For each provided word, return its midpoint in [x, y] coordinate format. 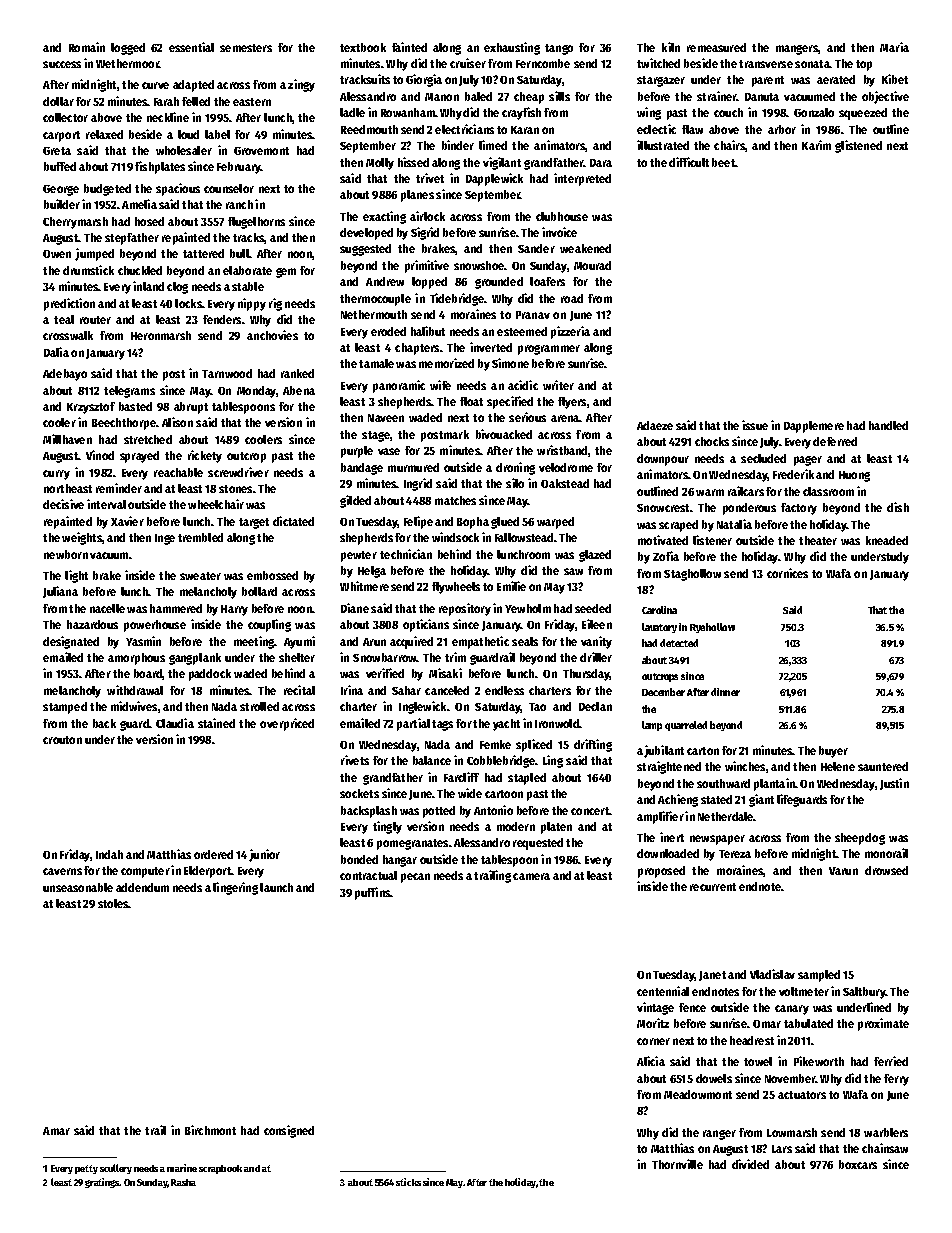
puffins [372, 893]
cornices [787, 573]
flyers [572, 403]
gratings [102, 1183]
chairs [729, 145]
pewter [359, 556]
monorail [886, 853]
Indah [109, 854]
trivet [430, 178]
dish [898, 507]
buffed [60, 166]
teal [64, 319]
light [76, 576]
